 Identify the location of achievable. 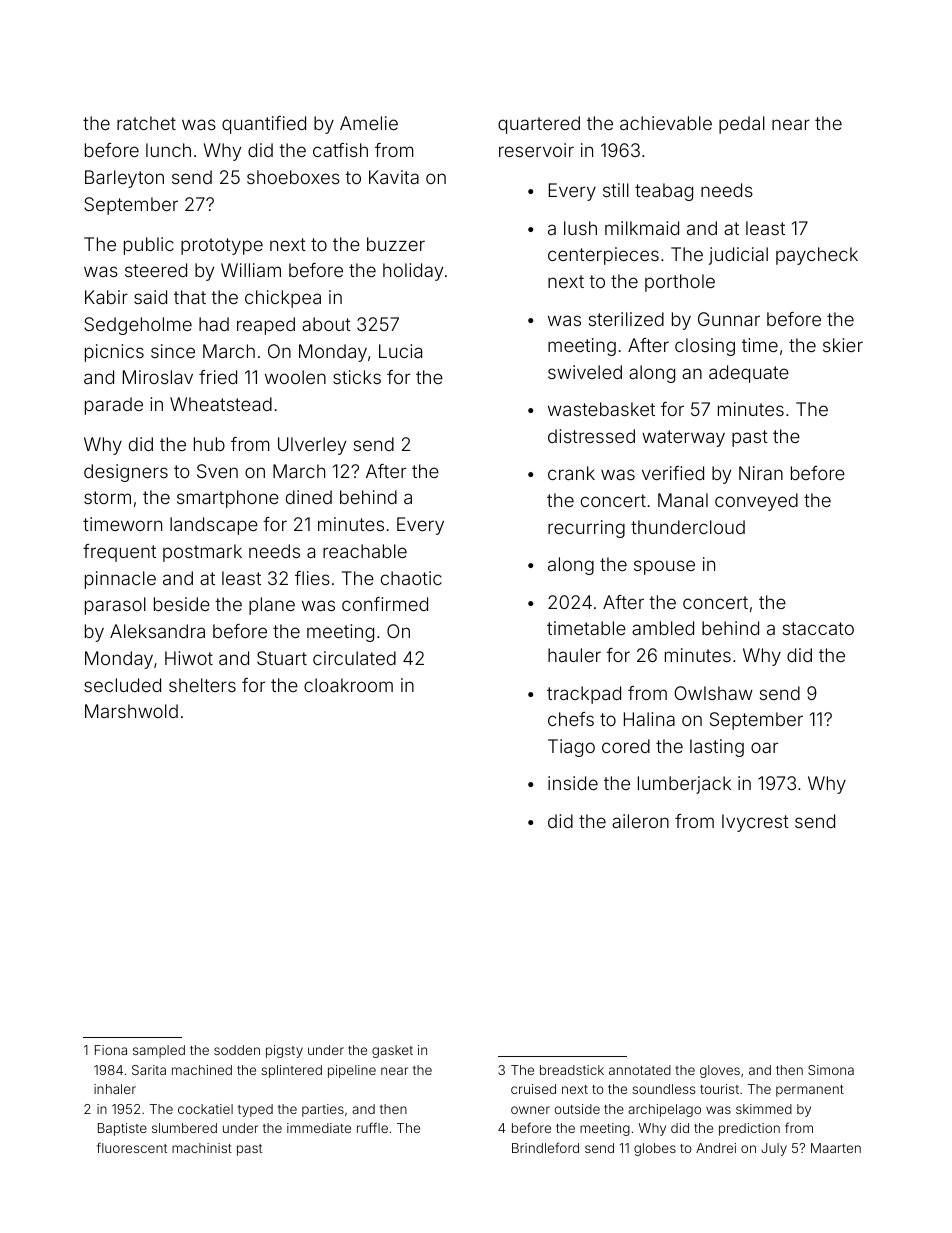
(666, 123).
